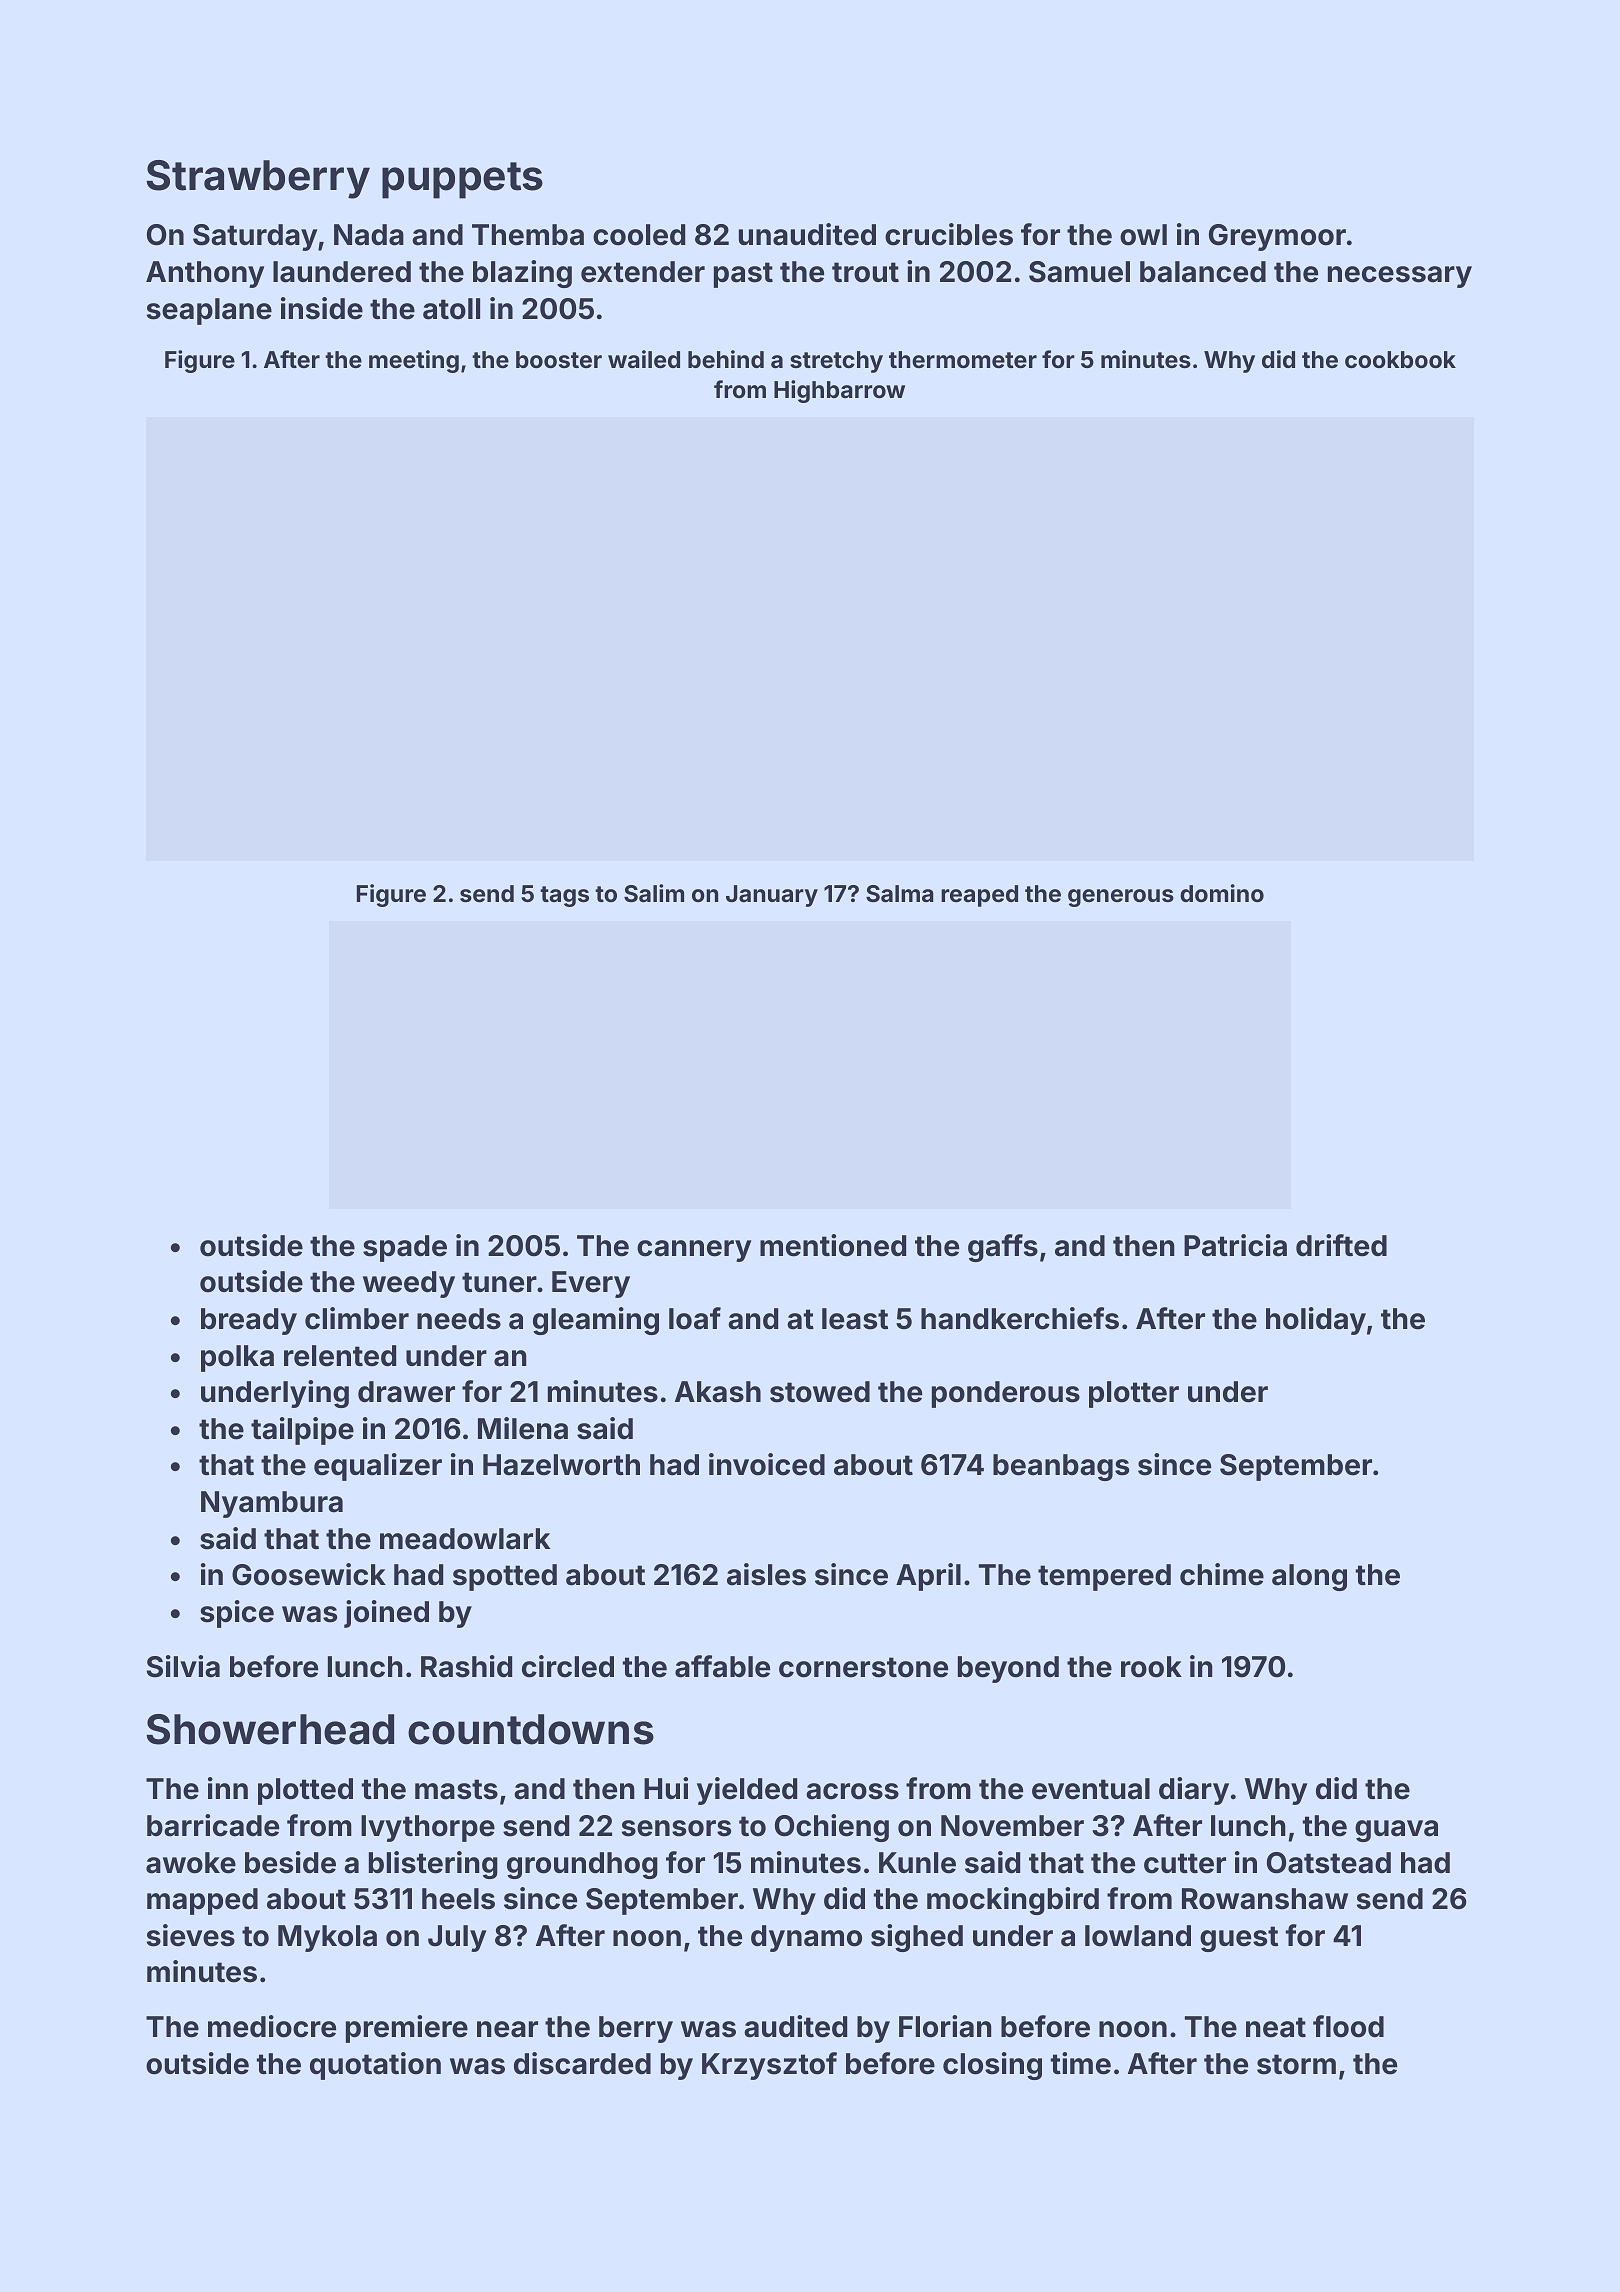 This screenshot has width=1620, height=2292. Describe the element at coordinates (183, 1666) in the screenshot. I see `Silvia` at that location.
